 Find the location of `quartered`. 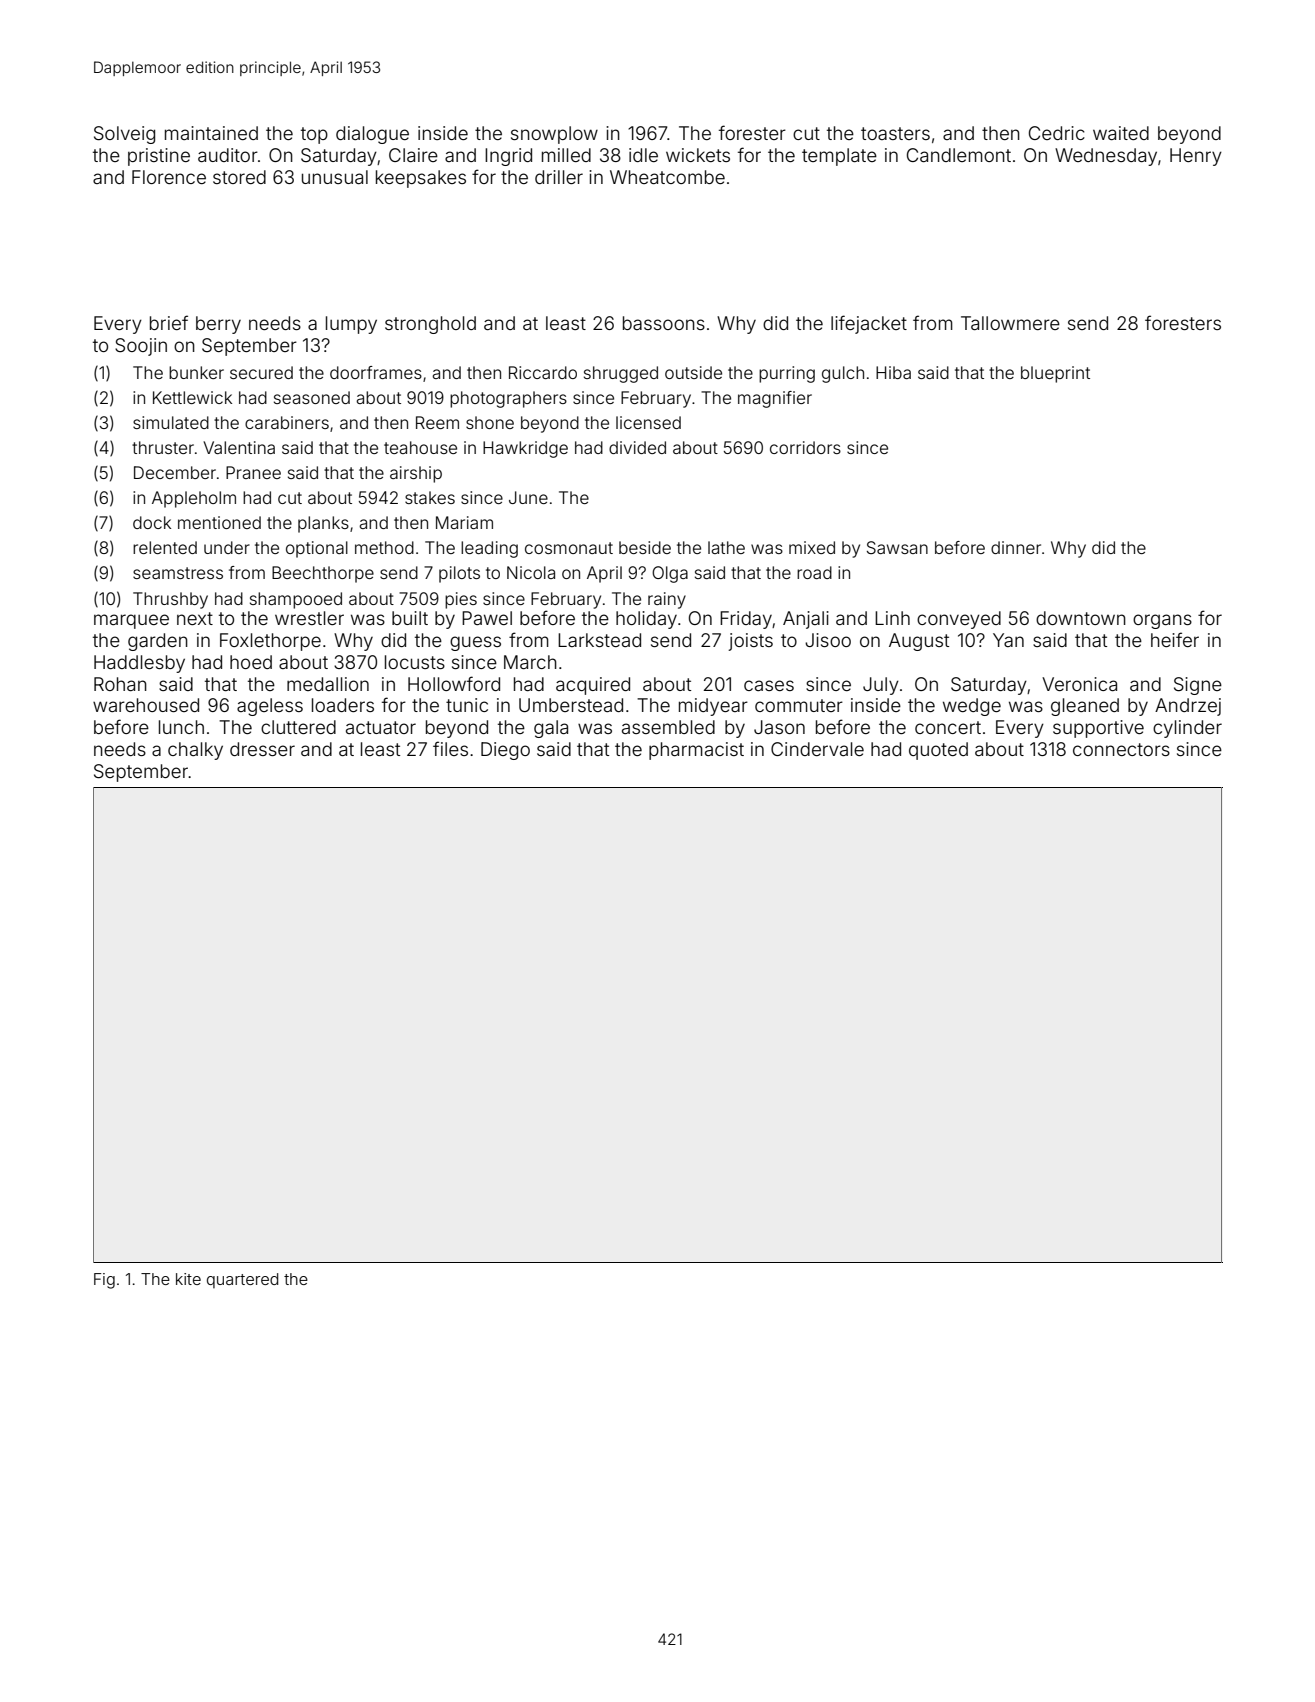

quartered is located at coordinates (242, 1280).
